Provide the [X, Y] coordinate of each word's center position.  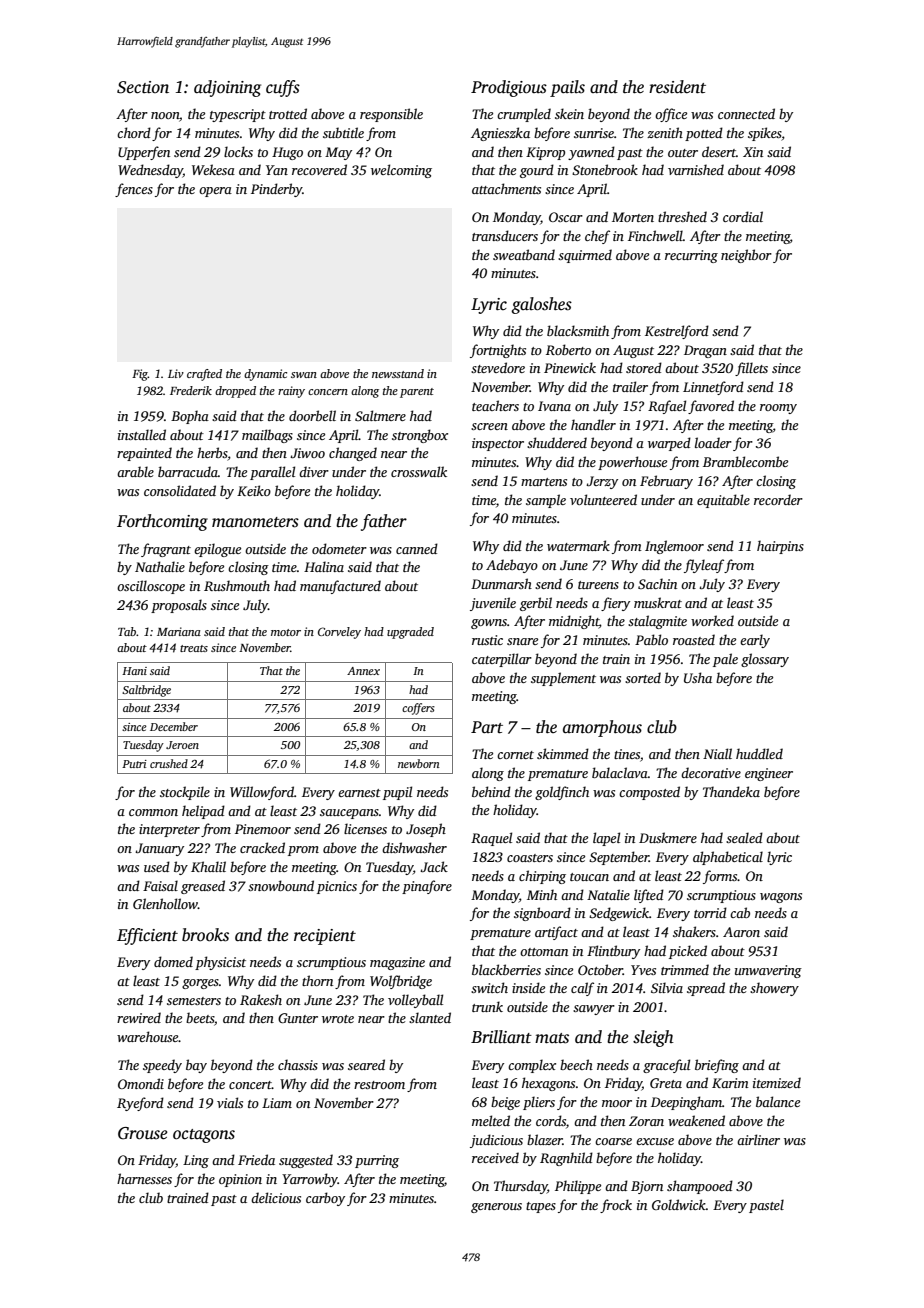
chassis [298, 1064]
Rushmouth [237, 585]
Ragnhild [566, 1159]
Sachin [657, 583]
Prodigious [509, 88]
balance [778, 1101]
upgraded [410, 633]
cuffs [283, 88]
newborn [419, 763]
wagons [781, 898]
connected [746, 113]
